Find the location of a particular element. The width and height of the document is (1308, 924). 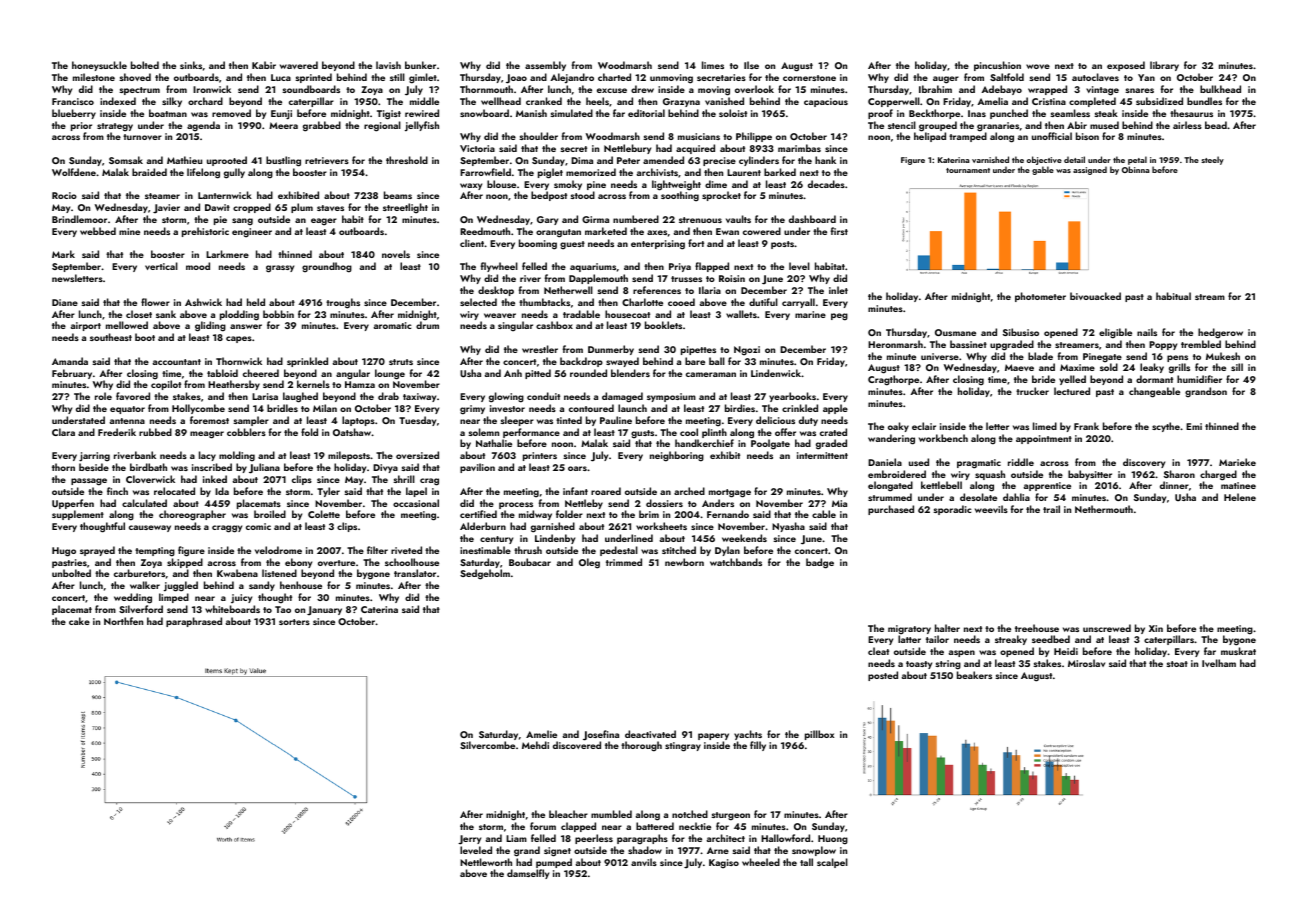

muskrat is located at coordinates (1238, 651).
